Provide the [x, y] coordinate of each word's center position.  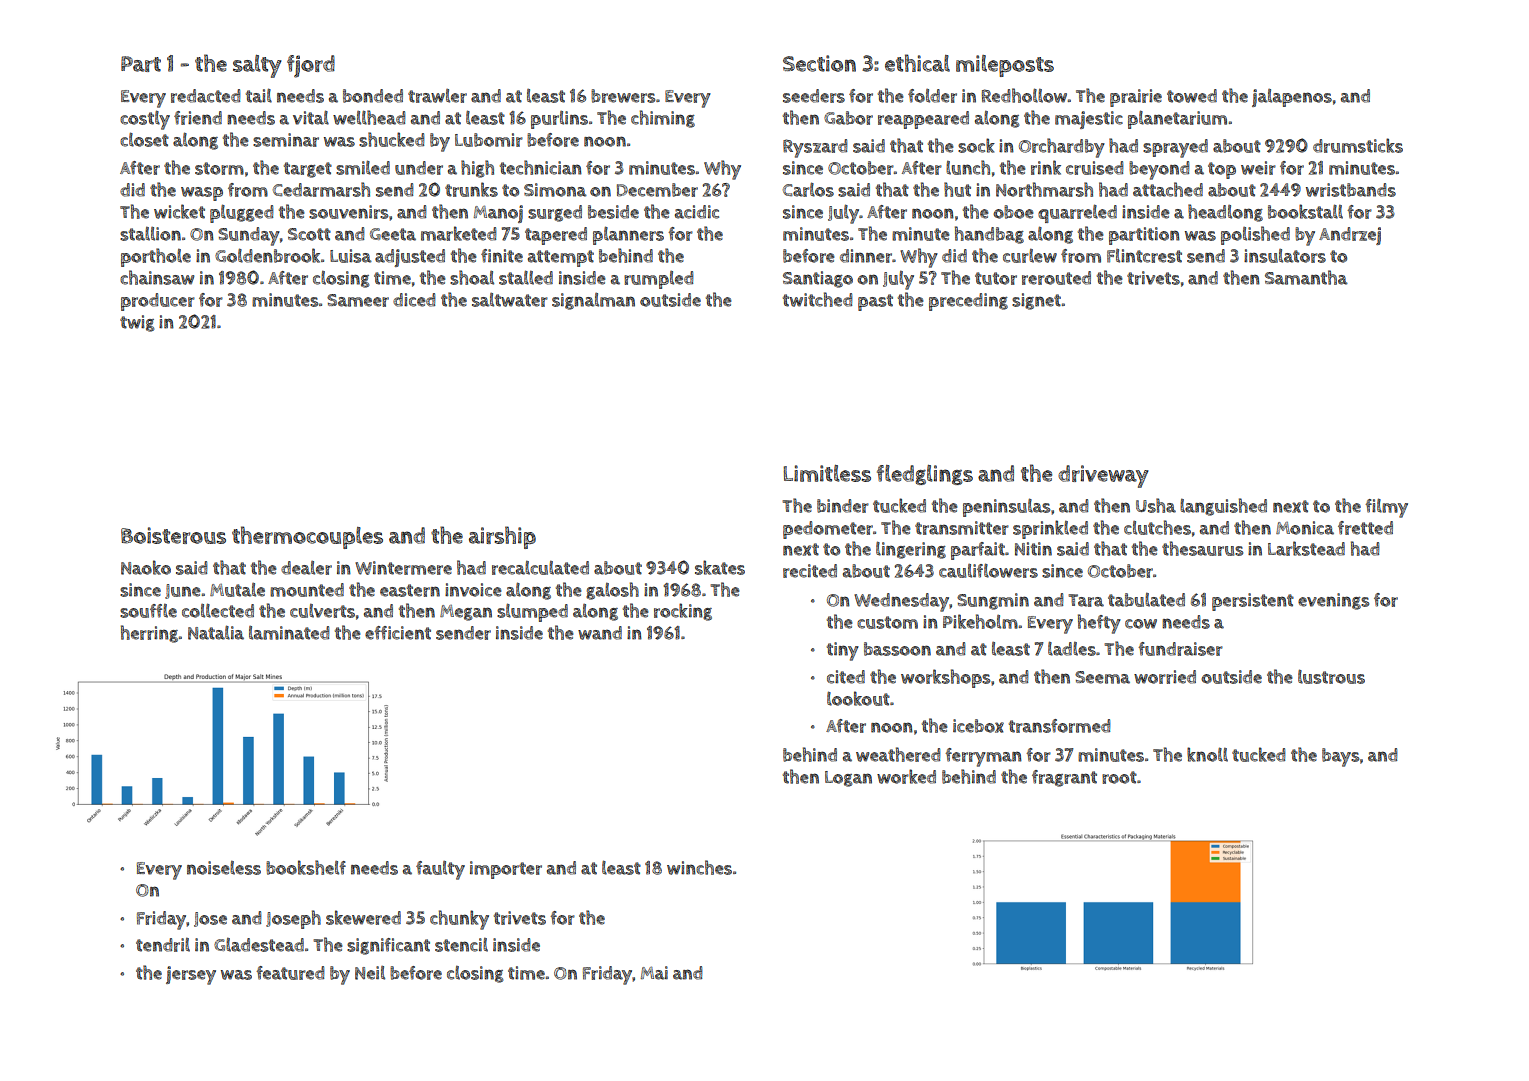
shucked [392, 139]
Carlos [808, 189]
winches [699, 867]
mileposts [1005, 66]
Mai [654, 973]
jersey [191, 975]
